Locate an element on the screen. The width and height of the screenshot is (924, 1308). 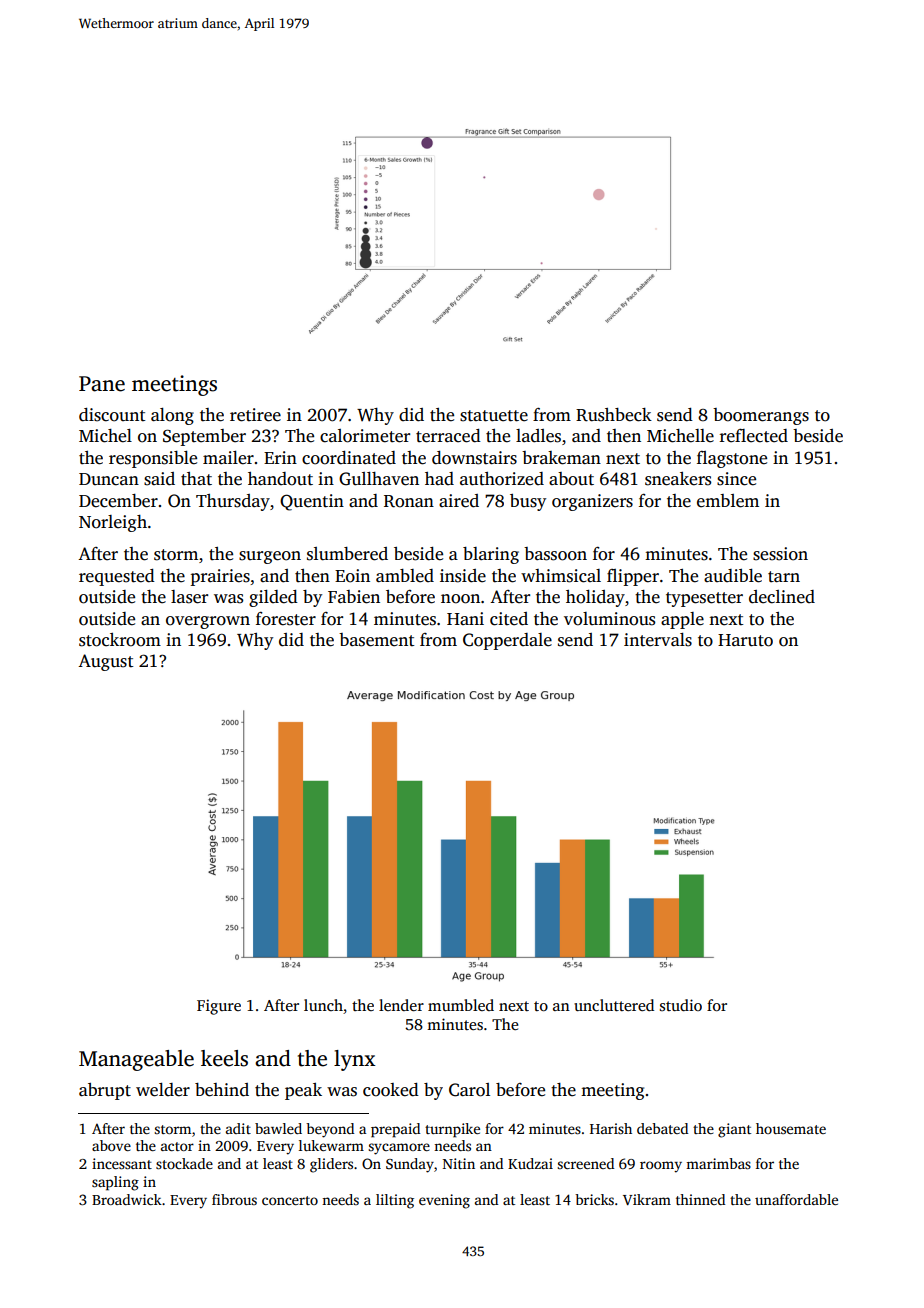
Pane is located at coordinates (102, 384).
